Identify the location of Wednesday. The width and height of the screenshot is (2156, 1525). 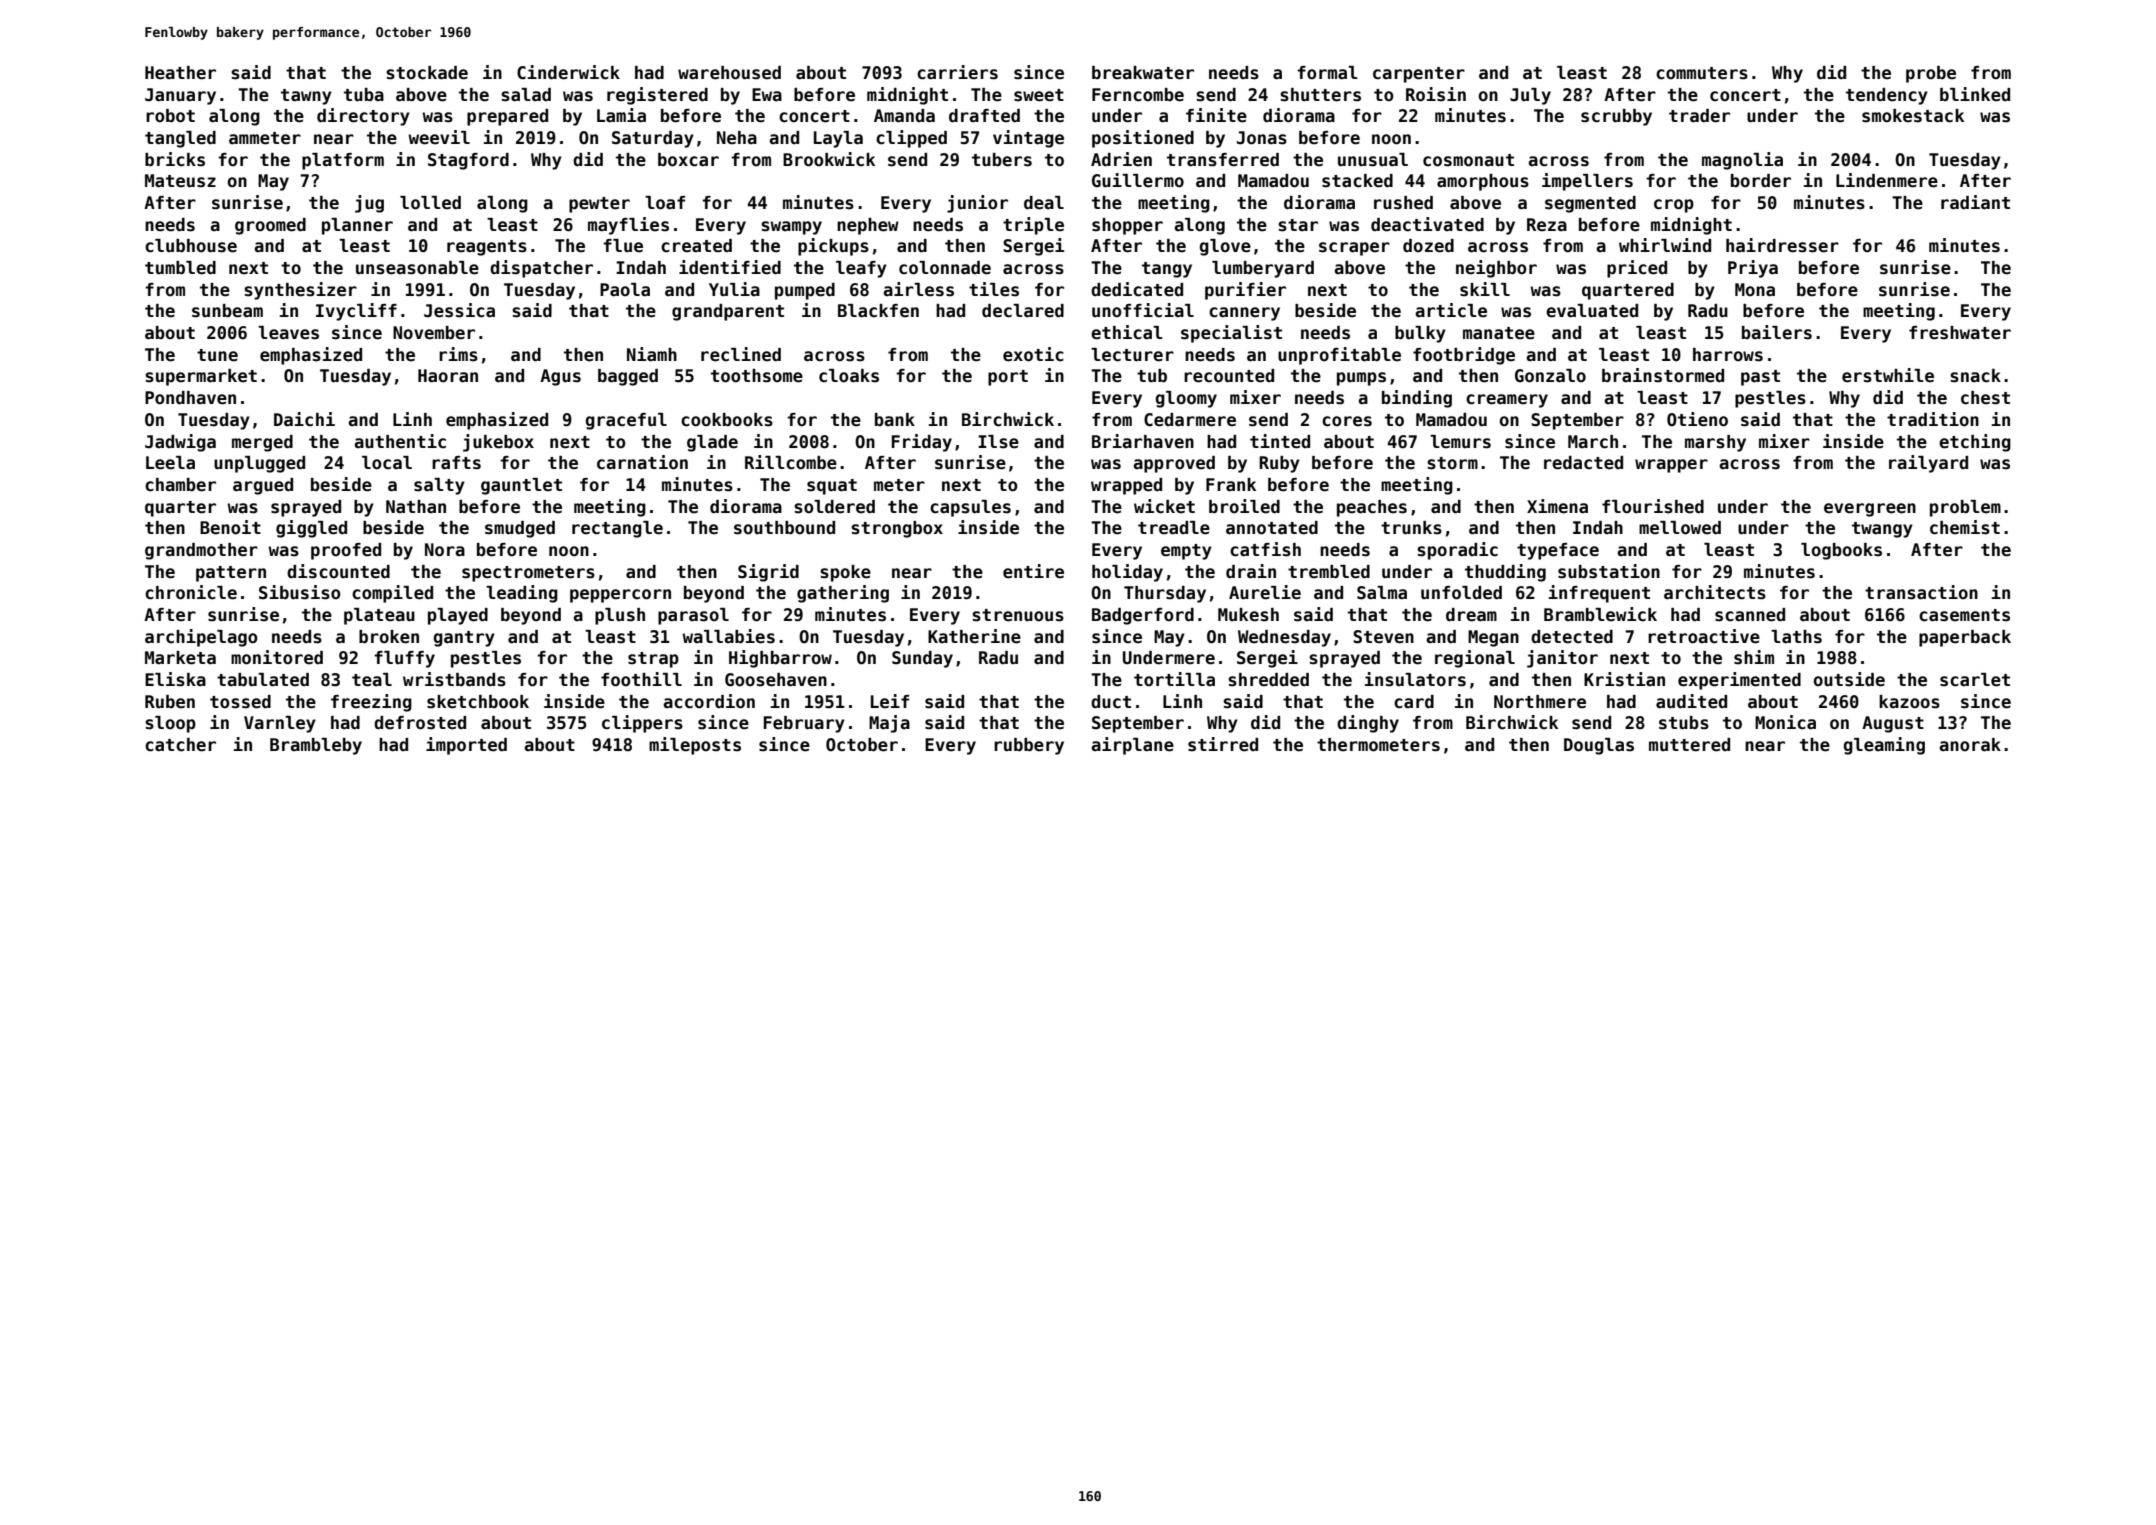
(1284, 638).
